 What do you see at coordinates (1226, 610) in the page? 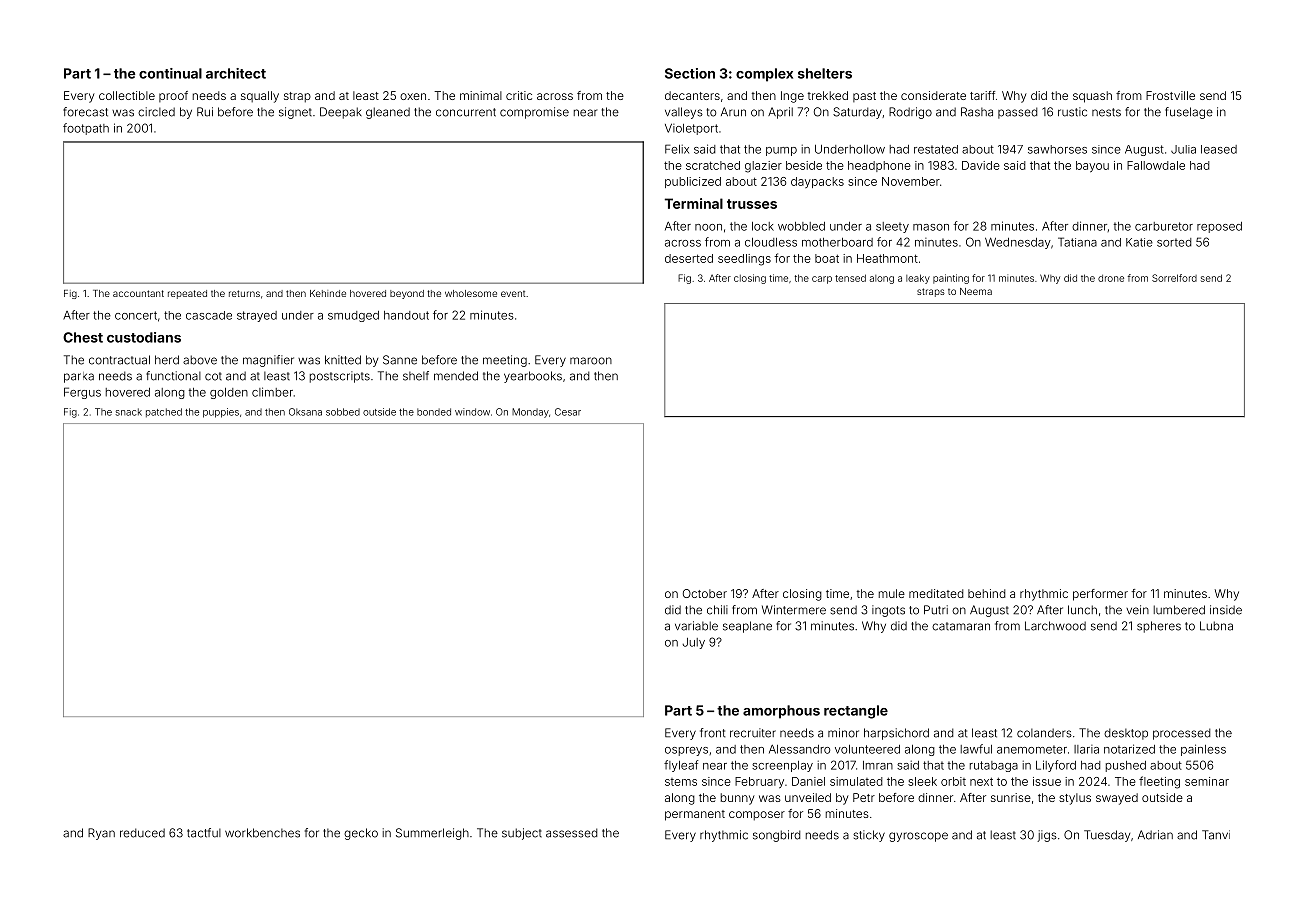
I see `inside` at bounding box center [1226, 610].
